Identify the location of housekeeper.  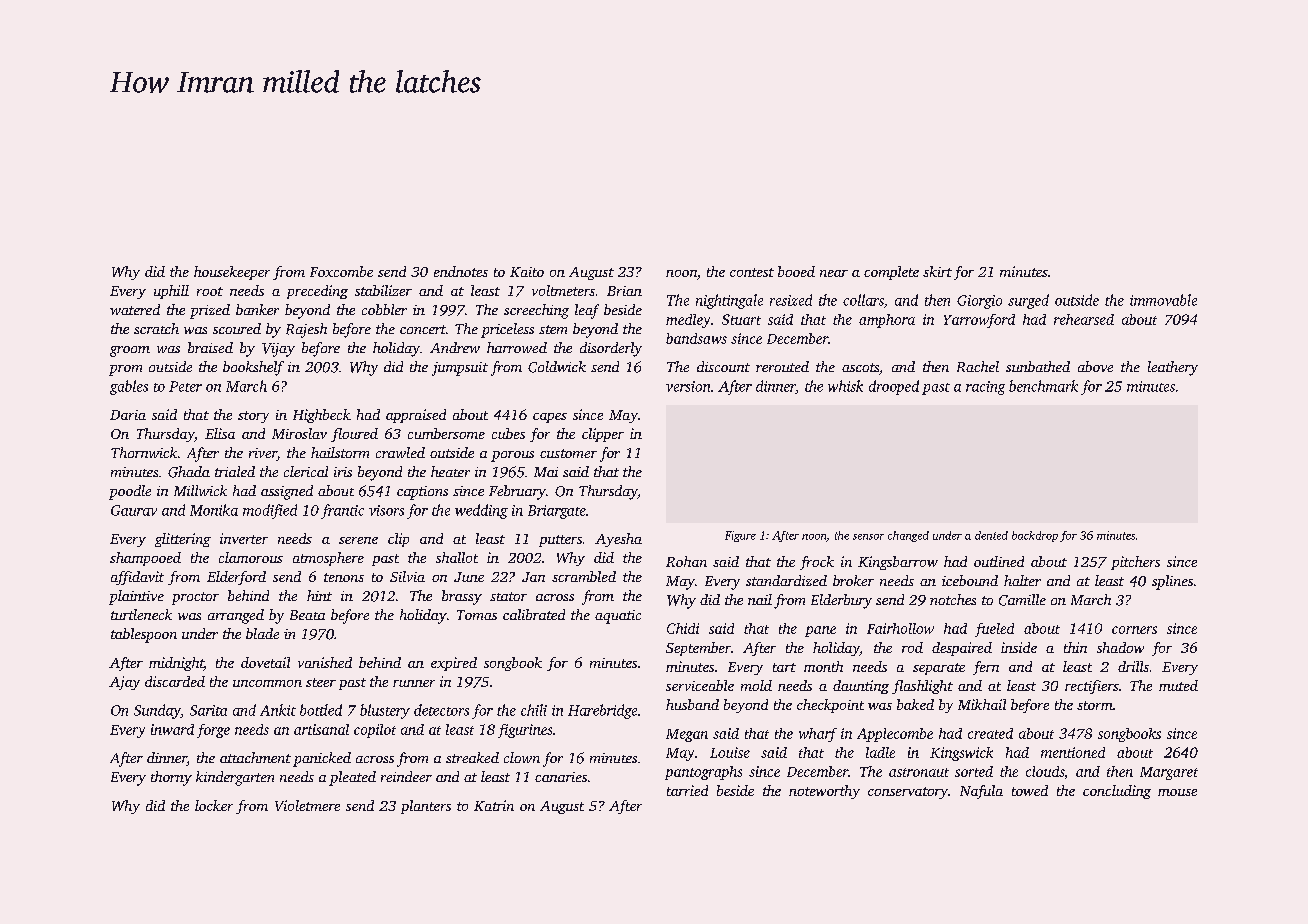
(232, 273).
